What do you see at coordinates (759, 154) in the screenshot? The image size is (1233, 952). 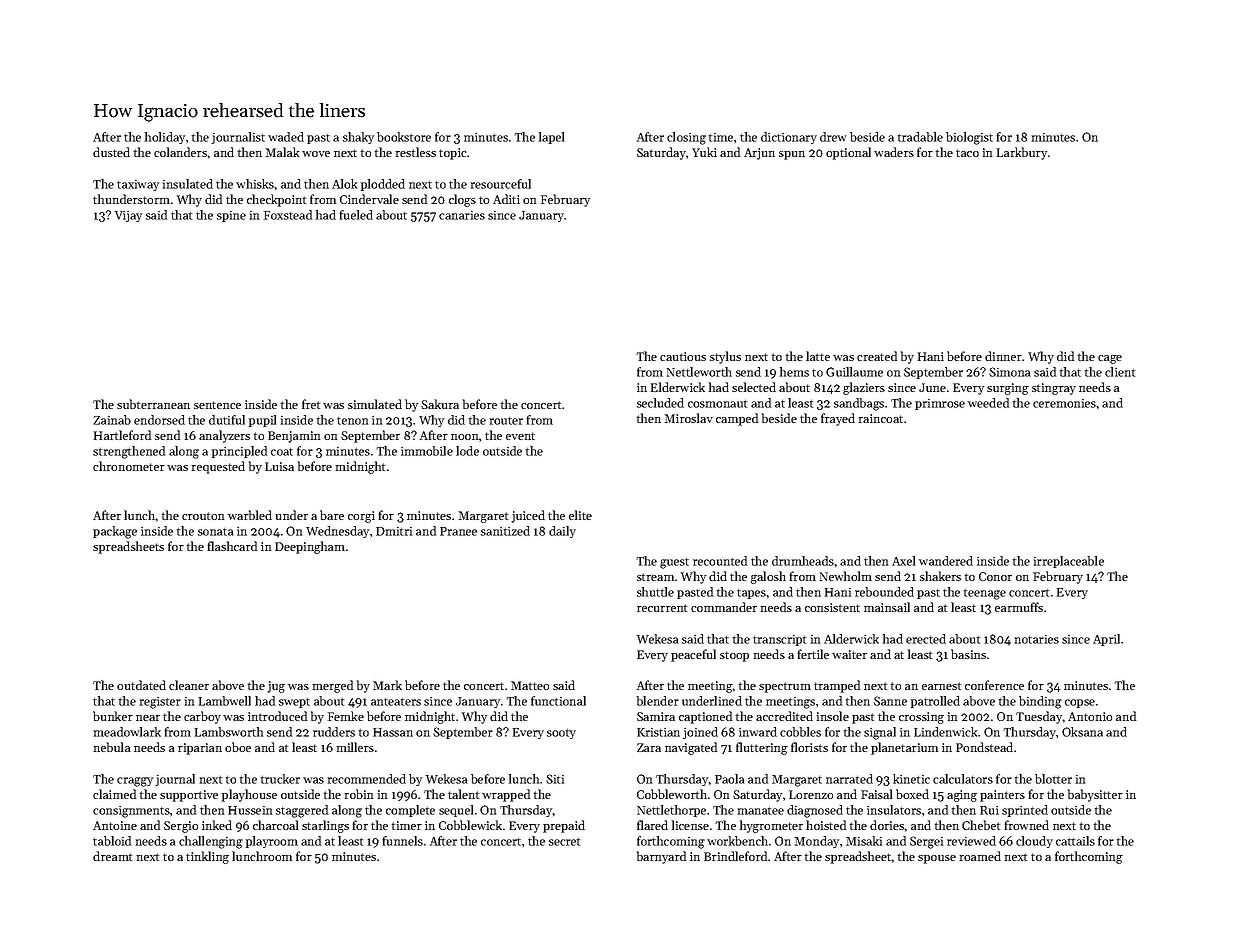 I see `Arjun` at bounding box center [759, 154].
